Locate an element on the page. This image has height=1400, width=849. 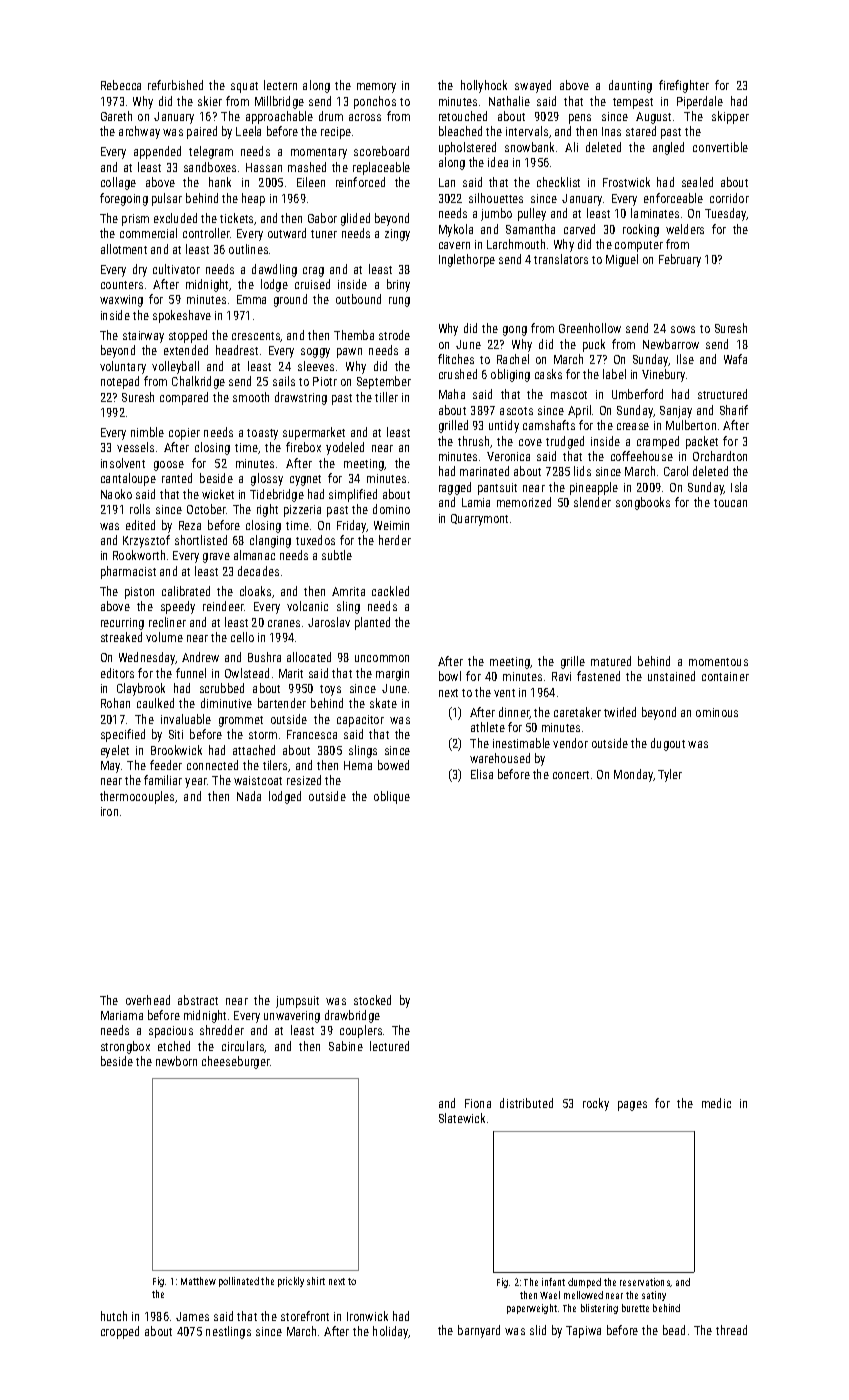
cropped is located at coordinates (120, 1332).
